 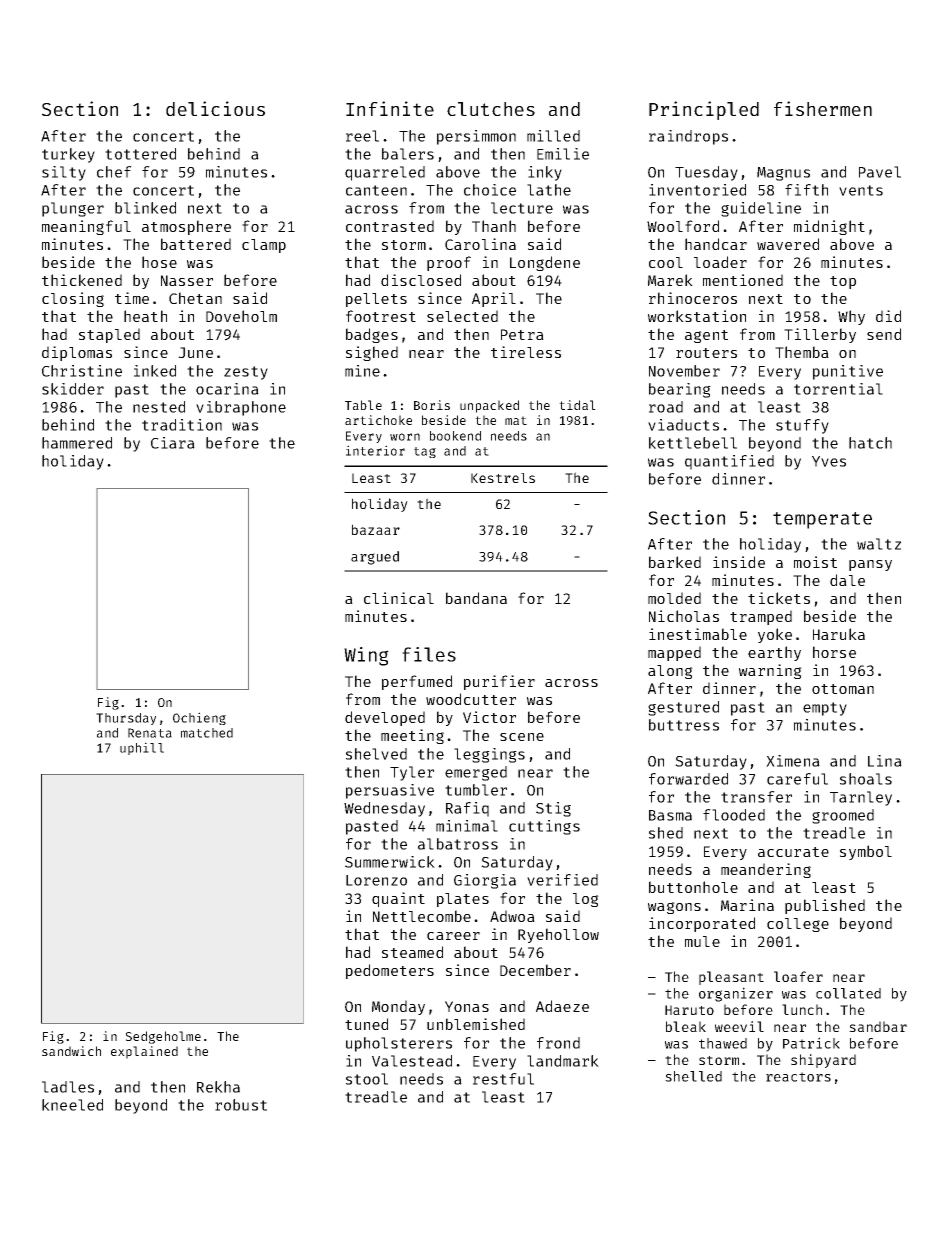 I want to click on uphill, so click(x=142, y=748).
